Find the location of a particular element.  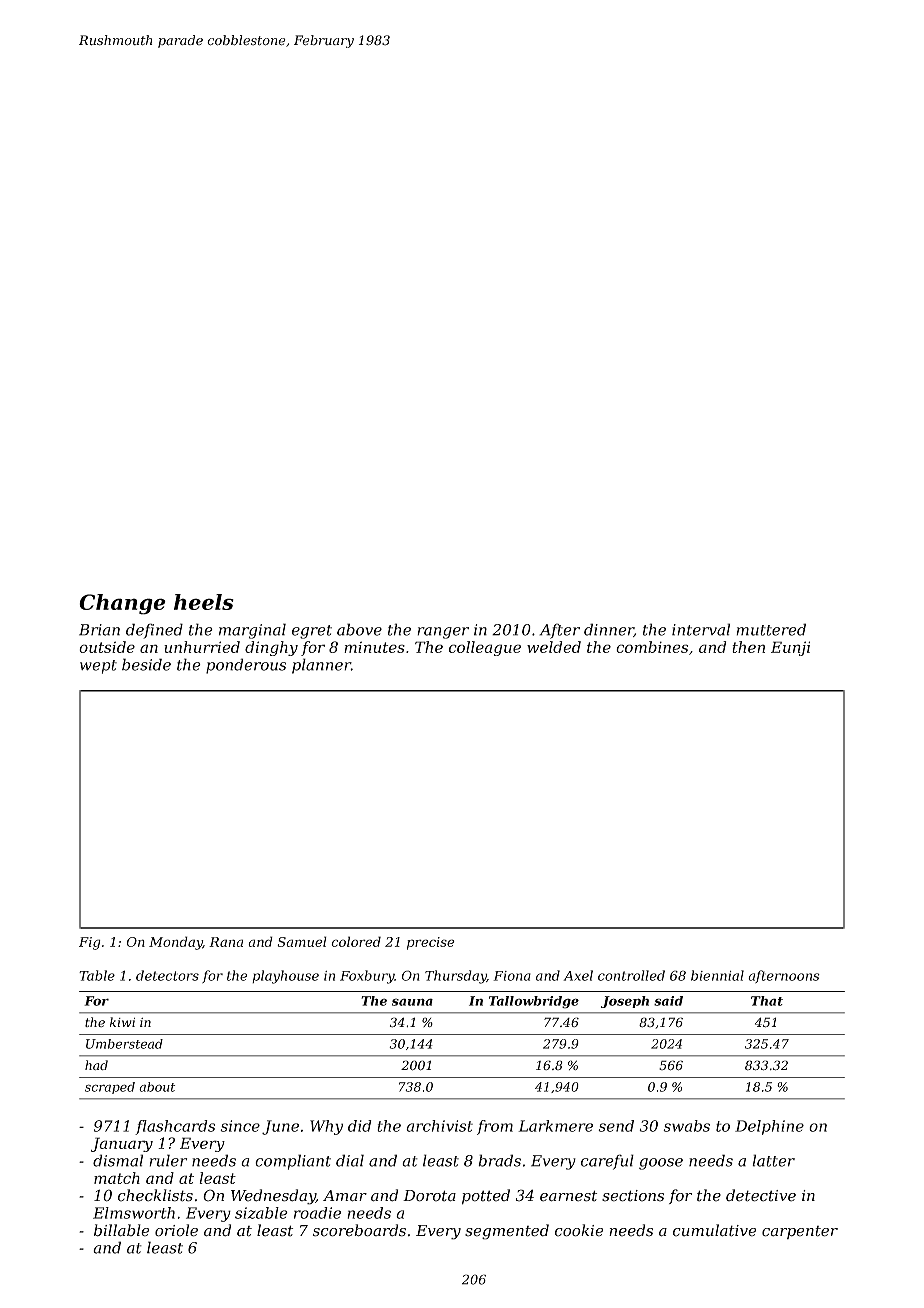

Dorota is located at coordinates (429, 1196).
